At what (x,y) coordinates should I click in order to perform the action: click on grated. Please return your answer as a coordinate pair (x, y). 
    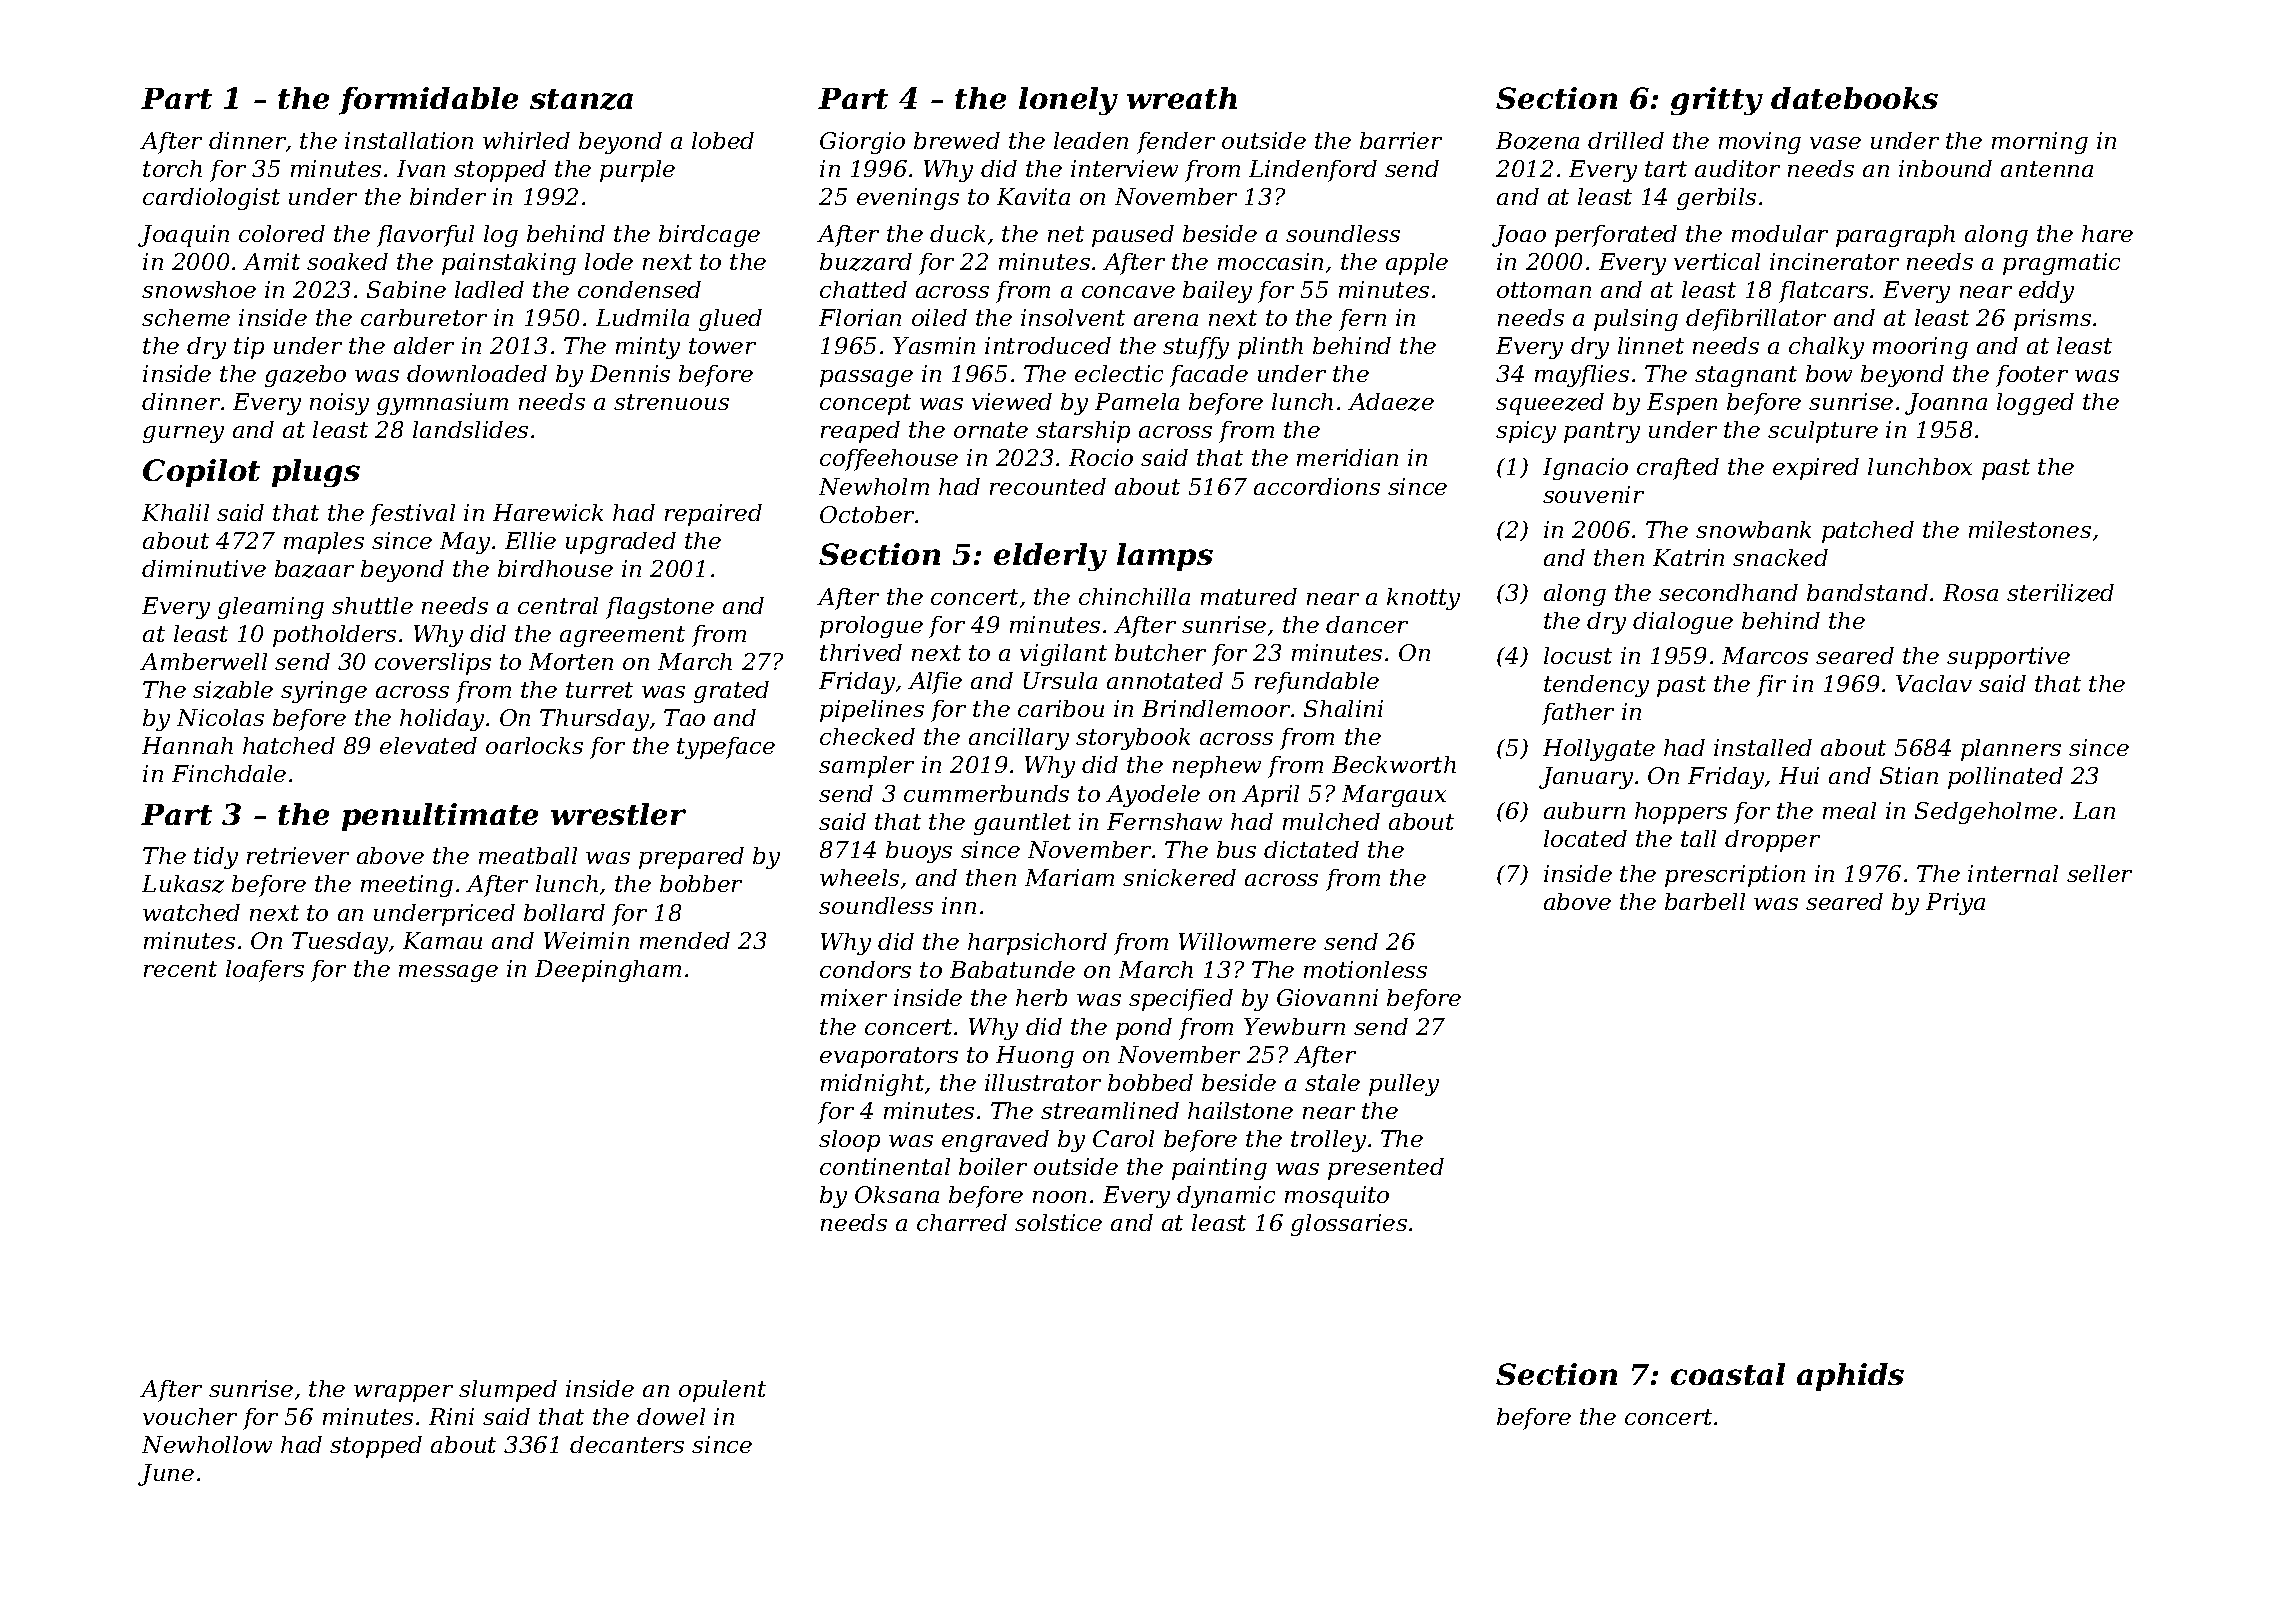
    Looking at the image, I should click on (731, 692).
